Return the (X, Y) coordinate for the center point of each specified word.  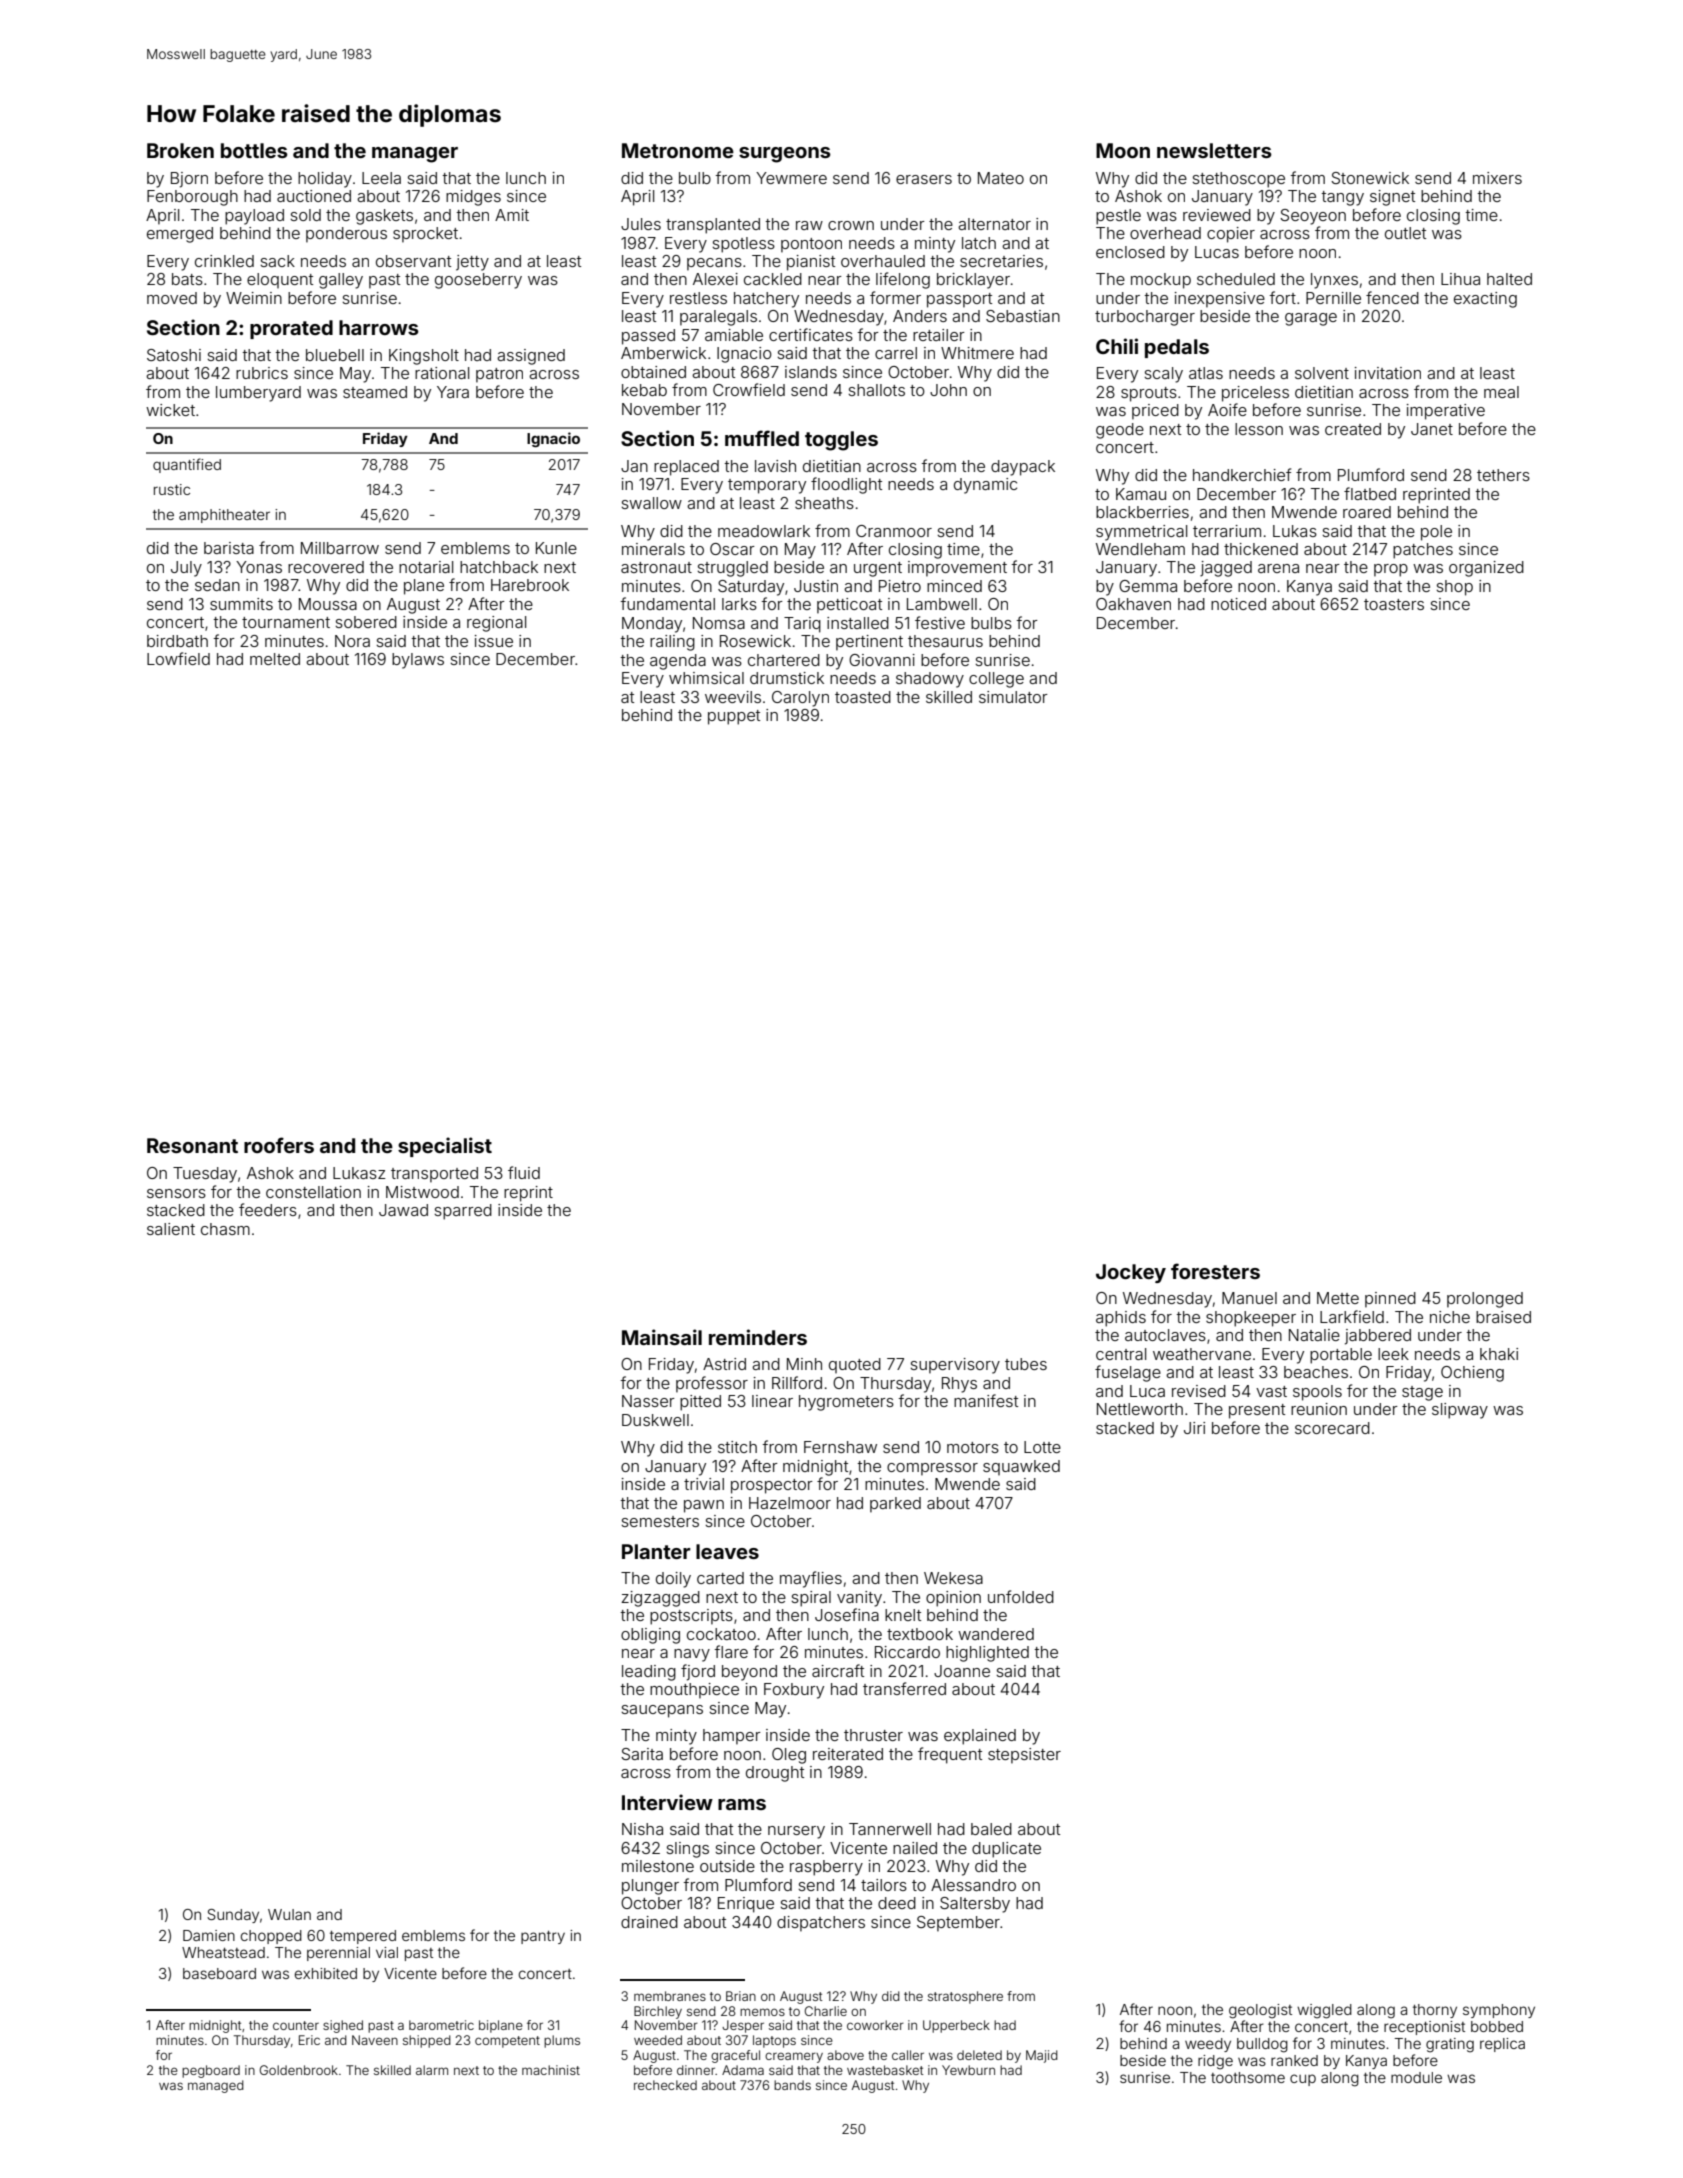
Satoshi (174, 355)
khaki (1499, 1354)
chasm (225, 1229)
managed (216, 2086)
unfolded (1021, 1596)
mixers (1497, 178)
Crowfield (749, 389)
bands (792, 2085)
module (1416, 2077)
